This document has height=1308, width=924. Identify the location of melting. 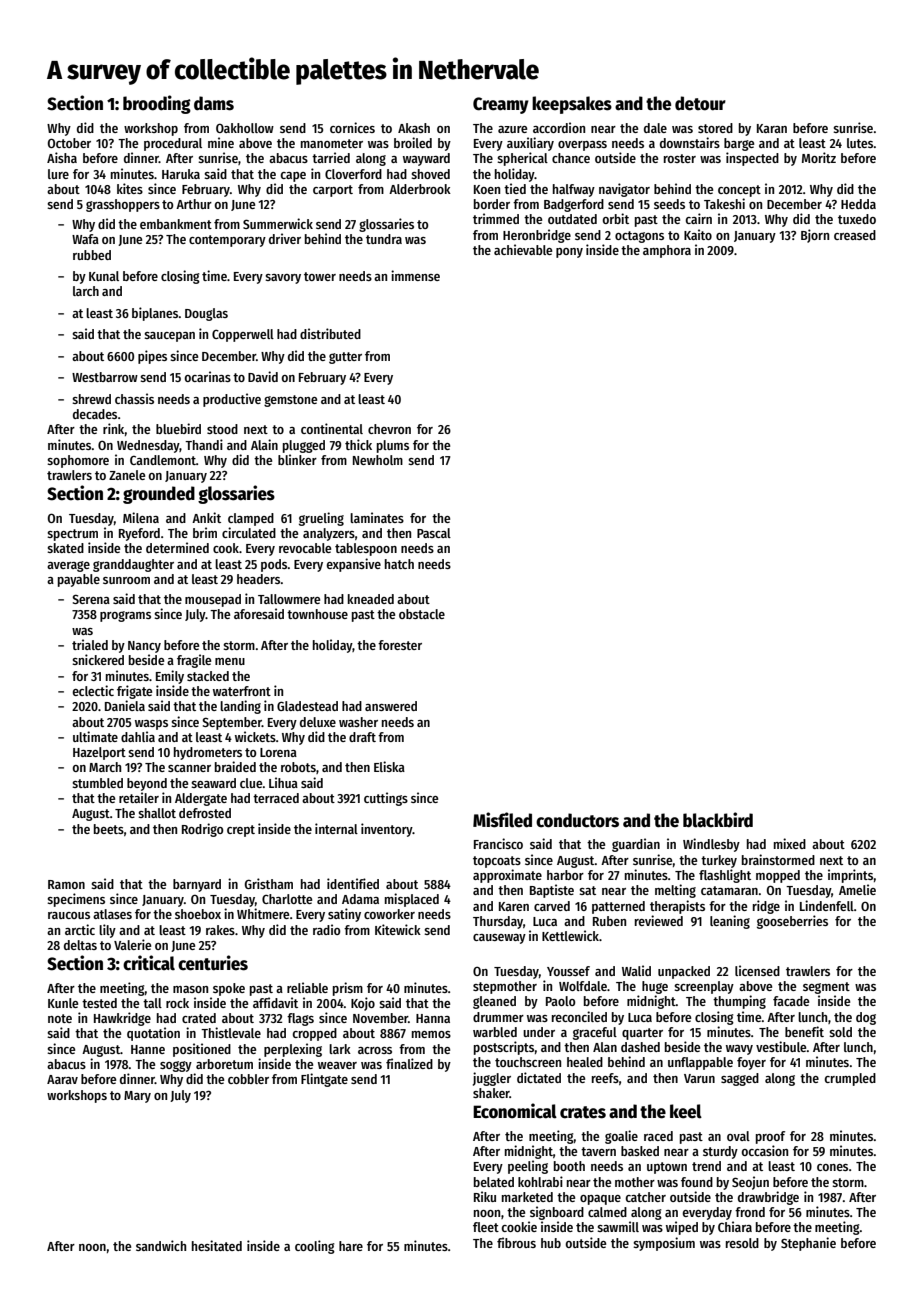
(675, 891).
